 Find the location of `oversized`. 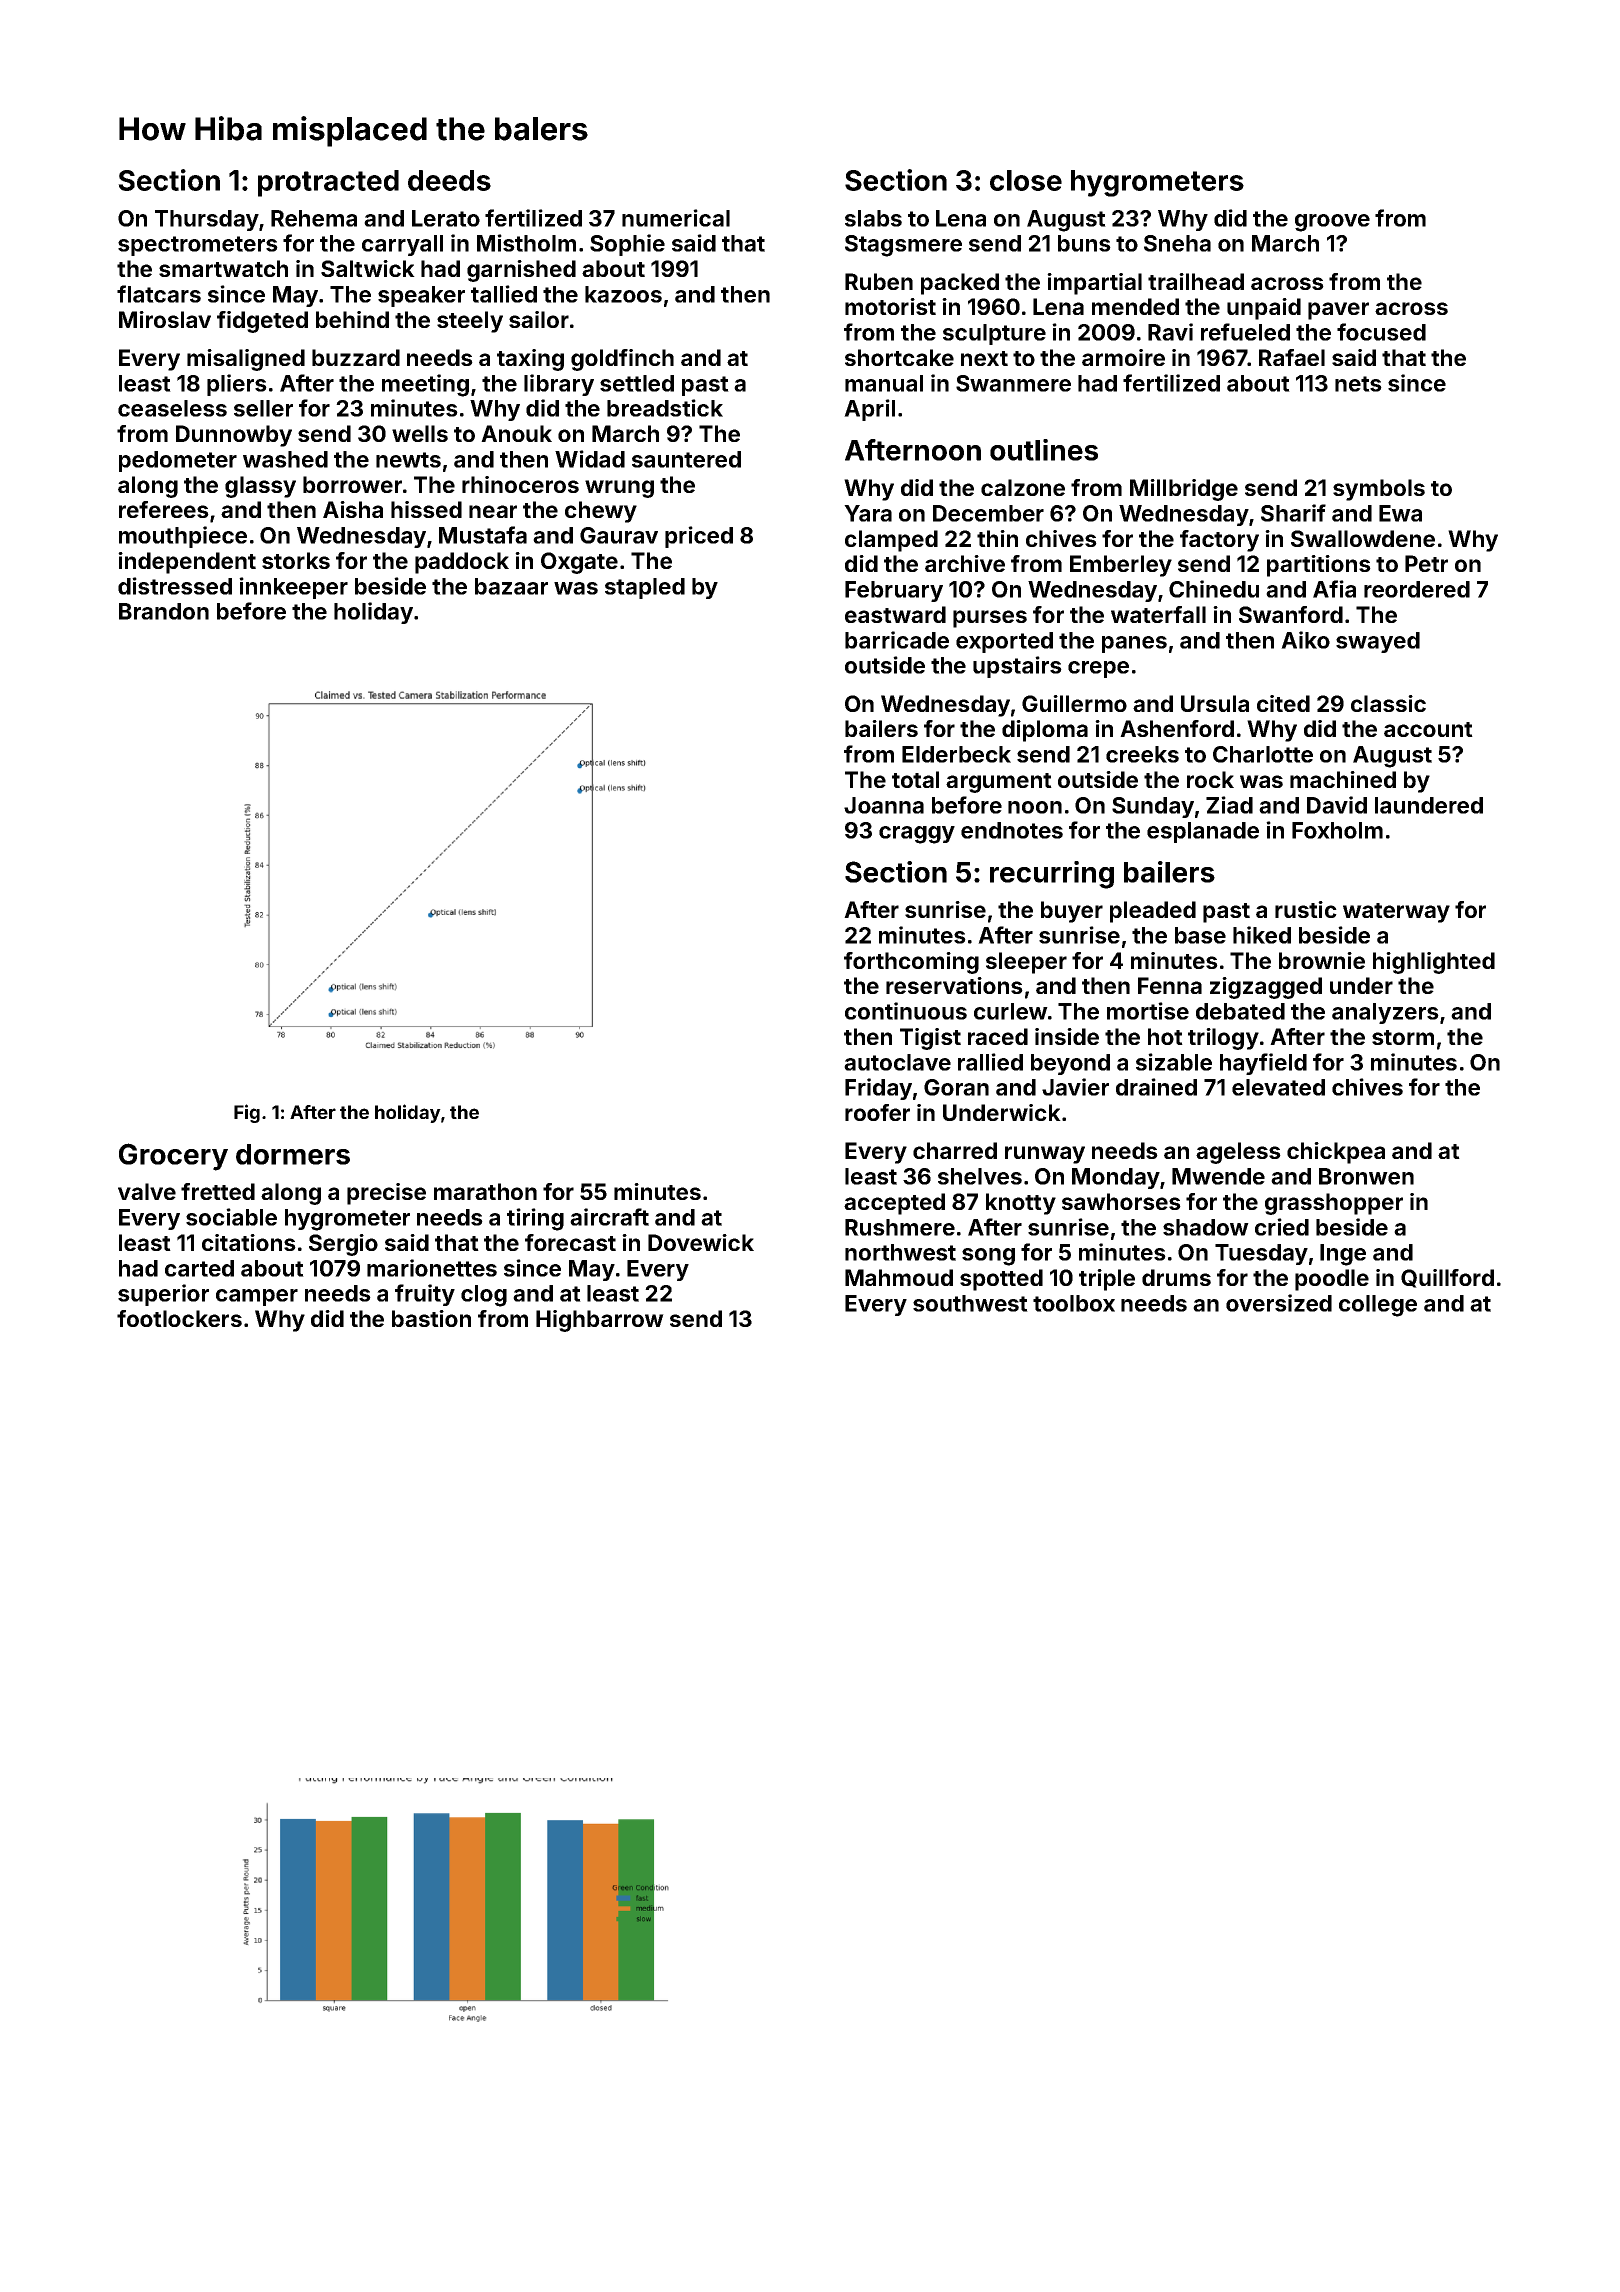

oversized is located at coordinates (1279, 1303).
